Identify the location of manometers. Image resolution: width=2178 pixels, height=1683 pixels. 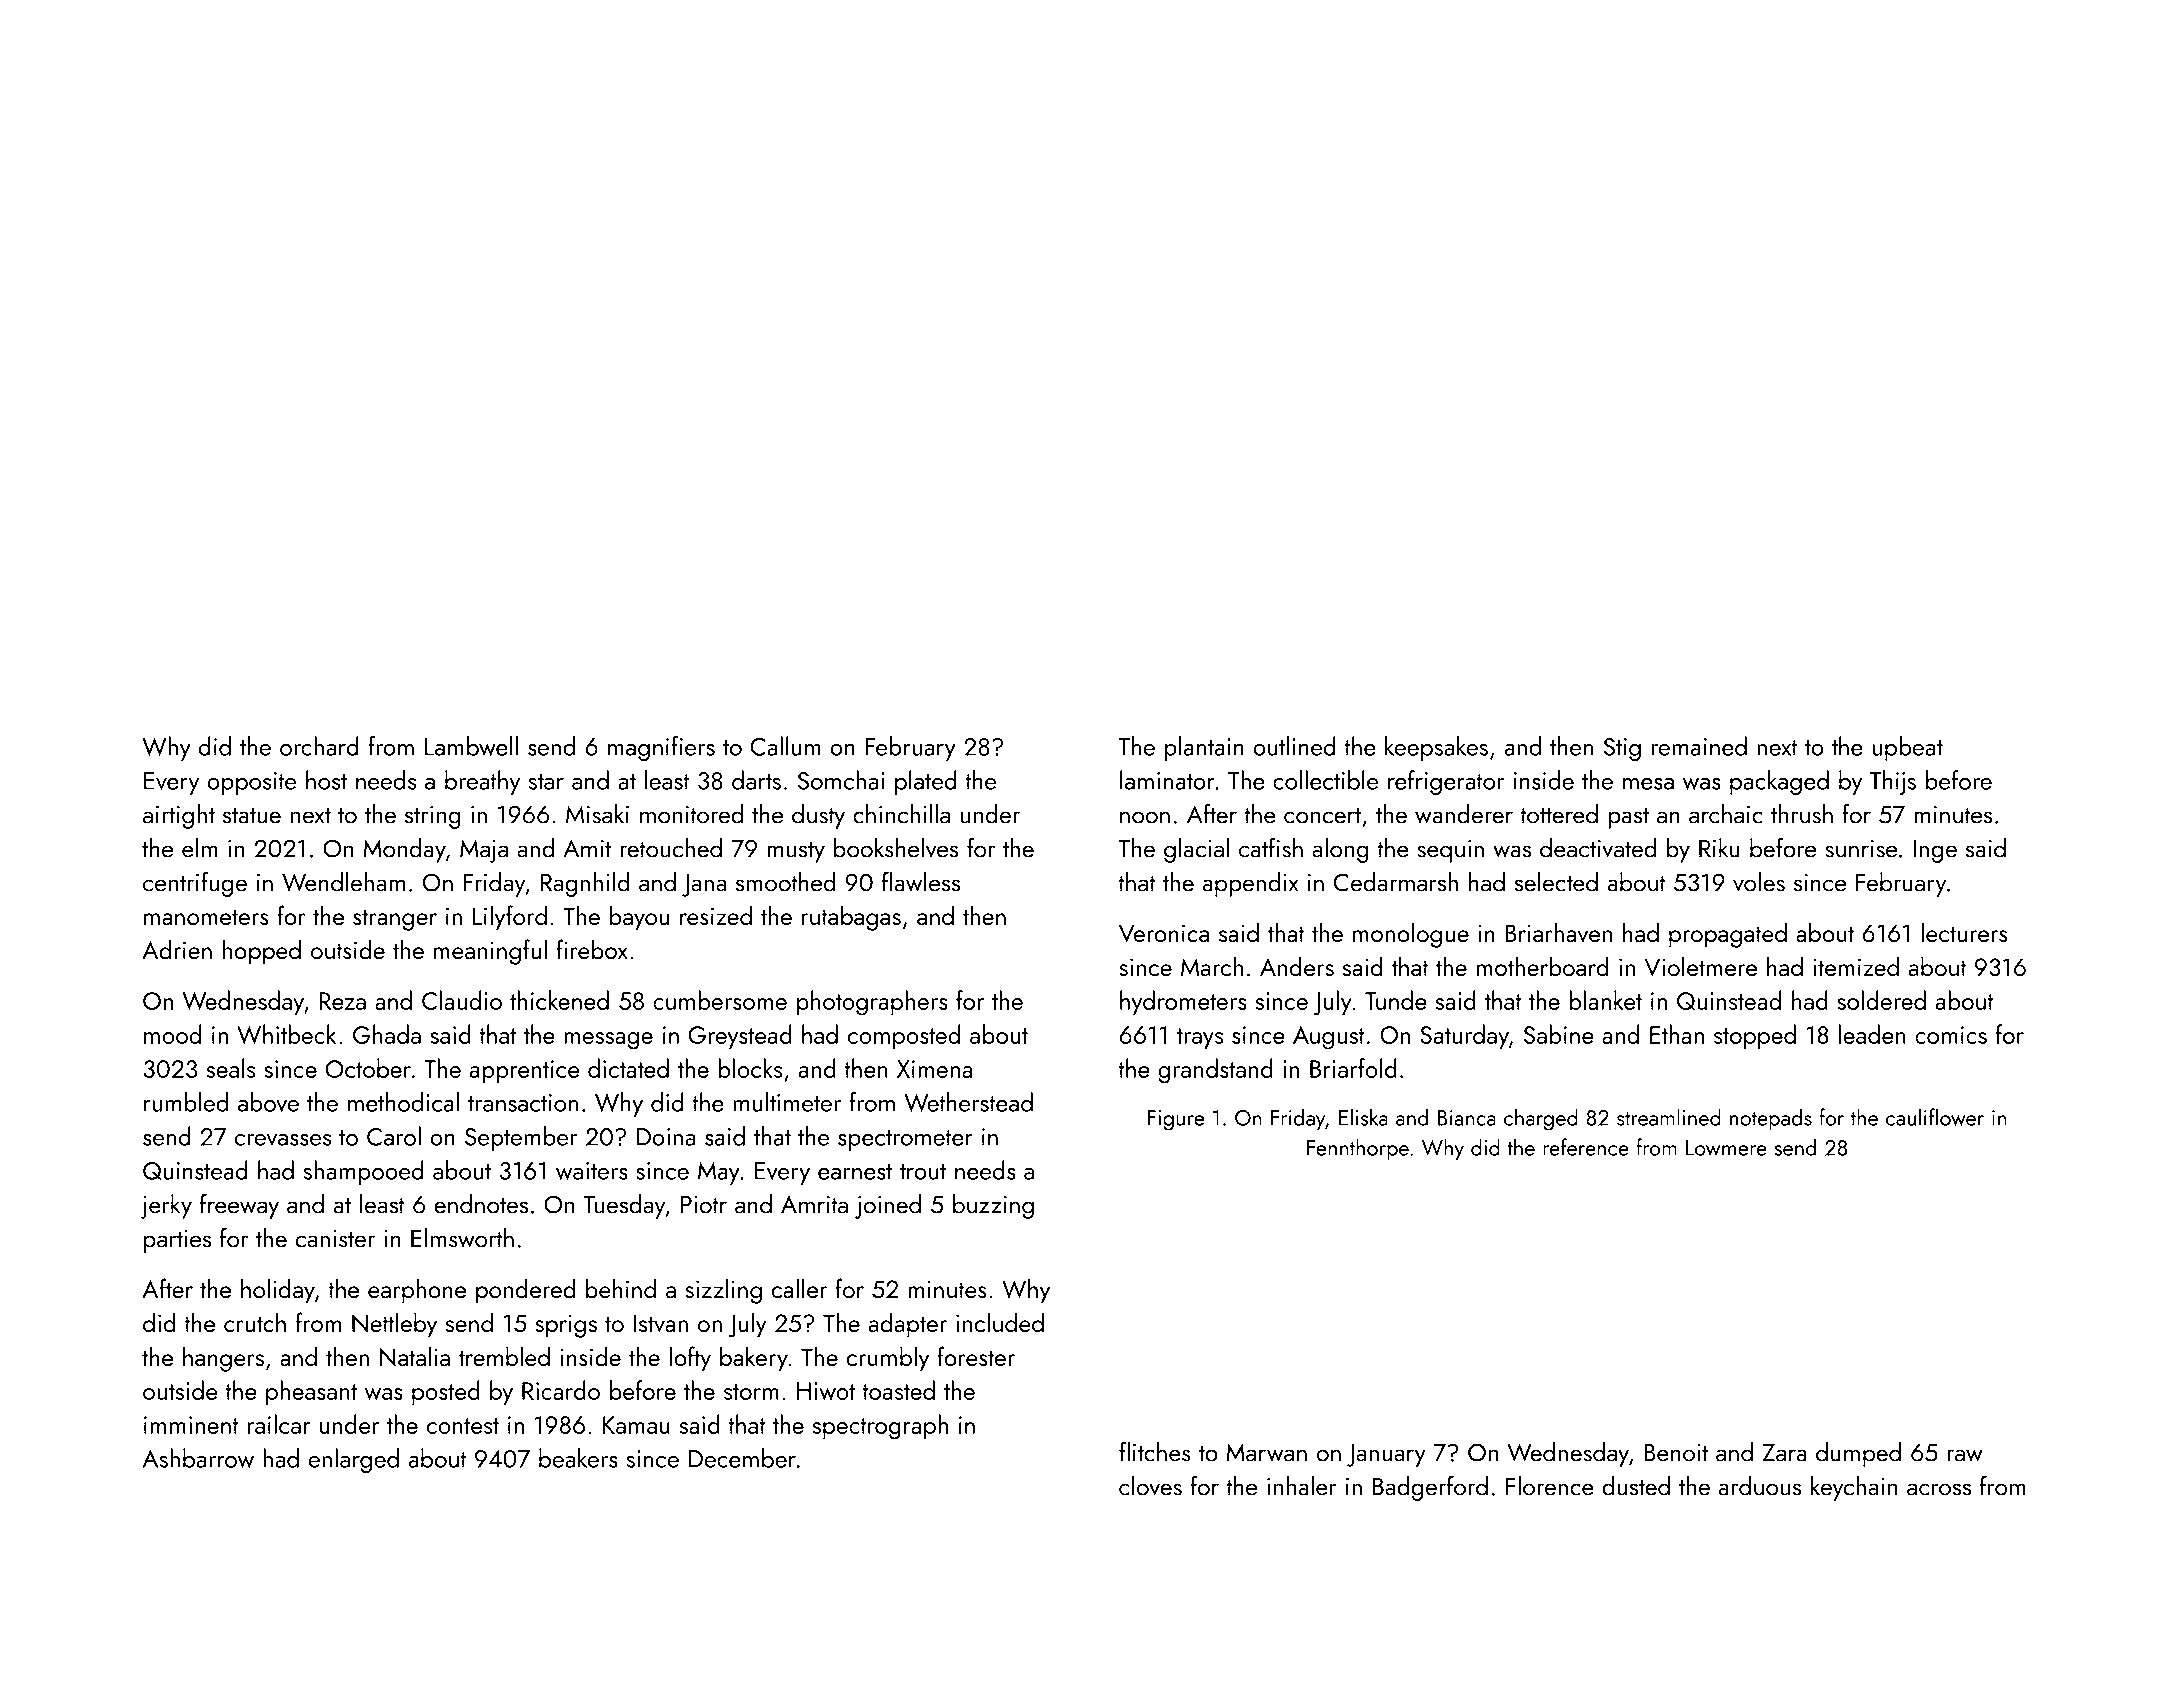
(206, 917).
